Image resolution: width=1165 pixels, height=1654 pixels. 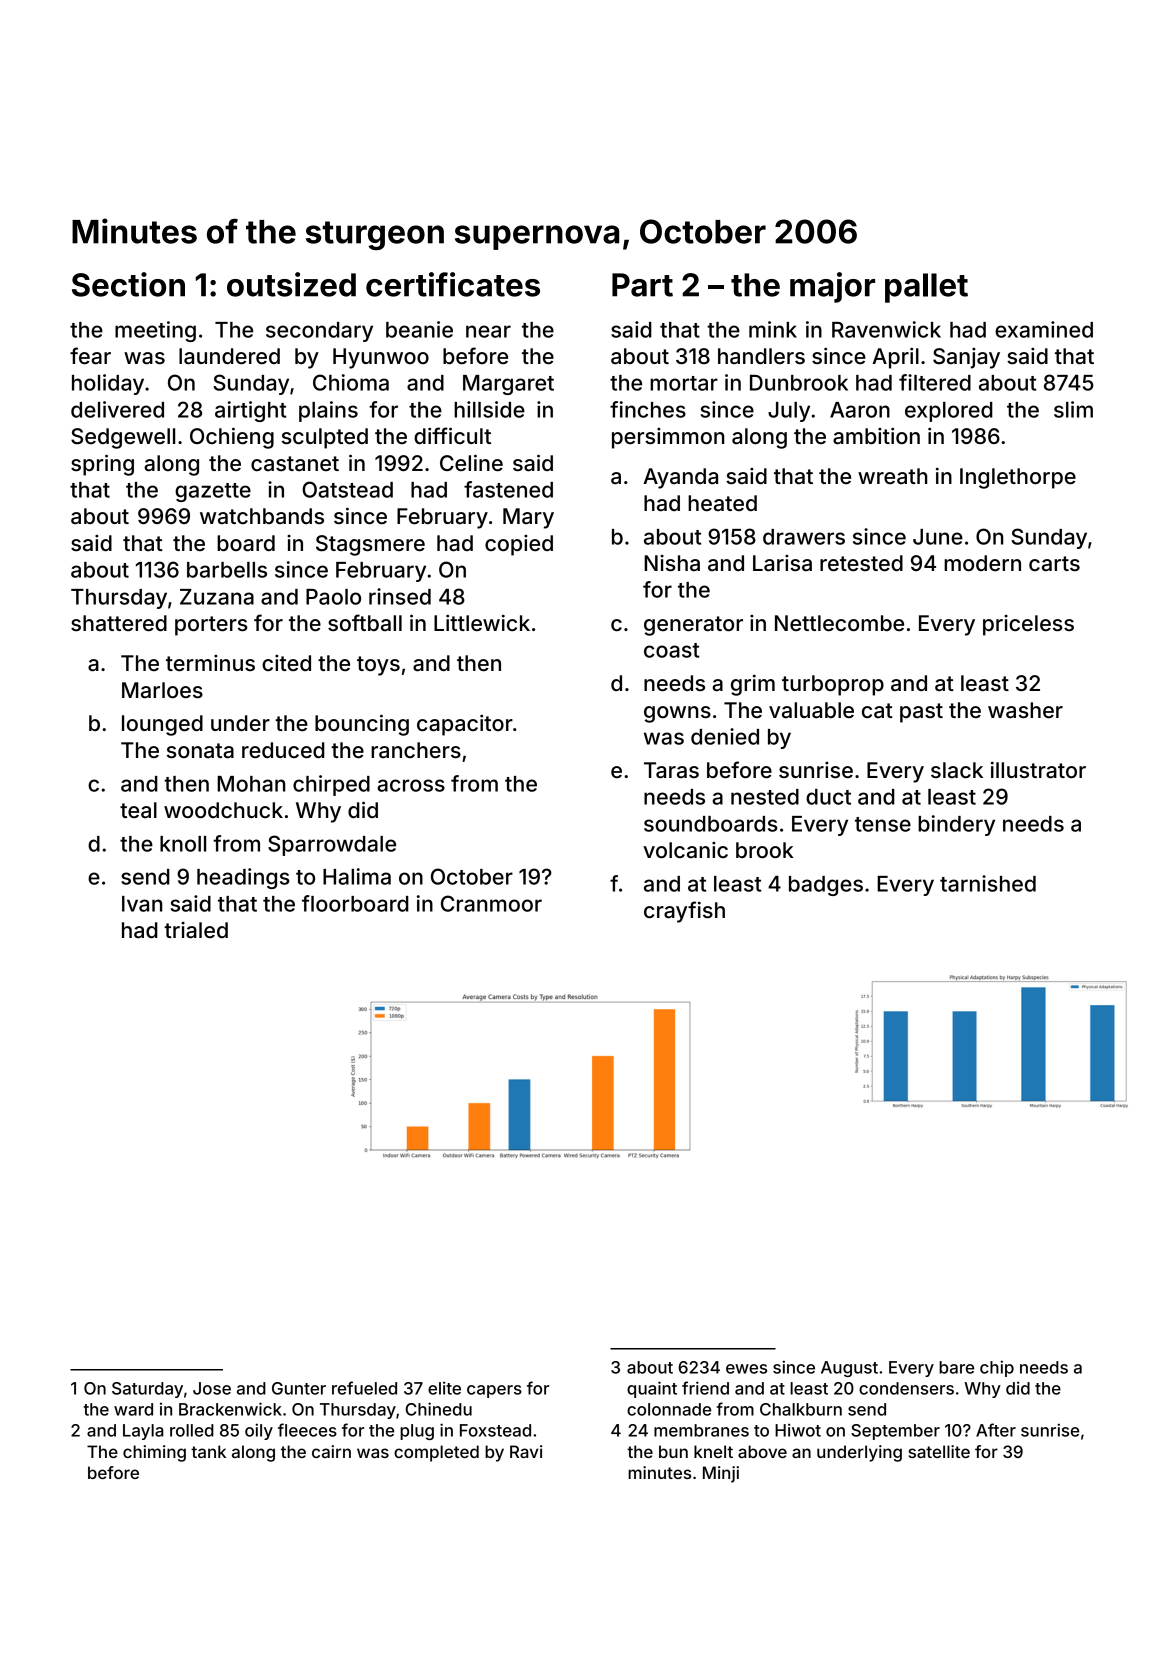 What do you see at coordinates (117, 409) in the screenshot?
I see `delivered` at bounding box center [117, 409].
